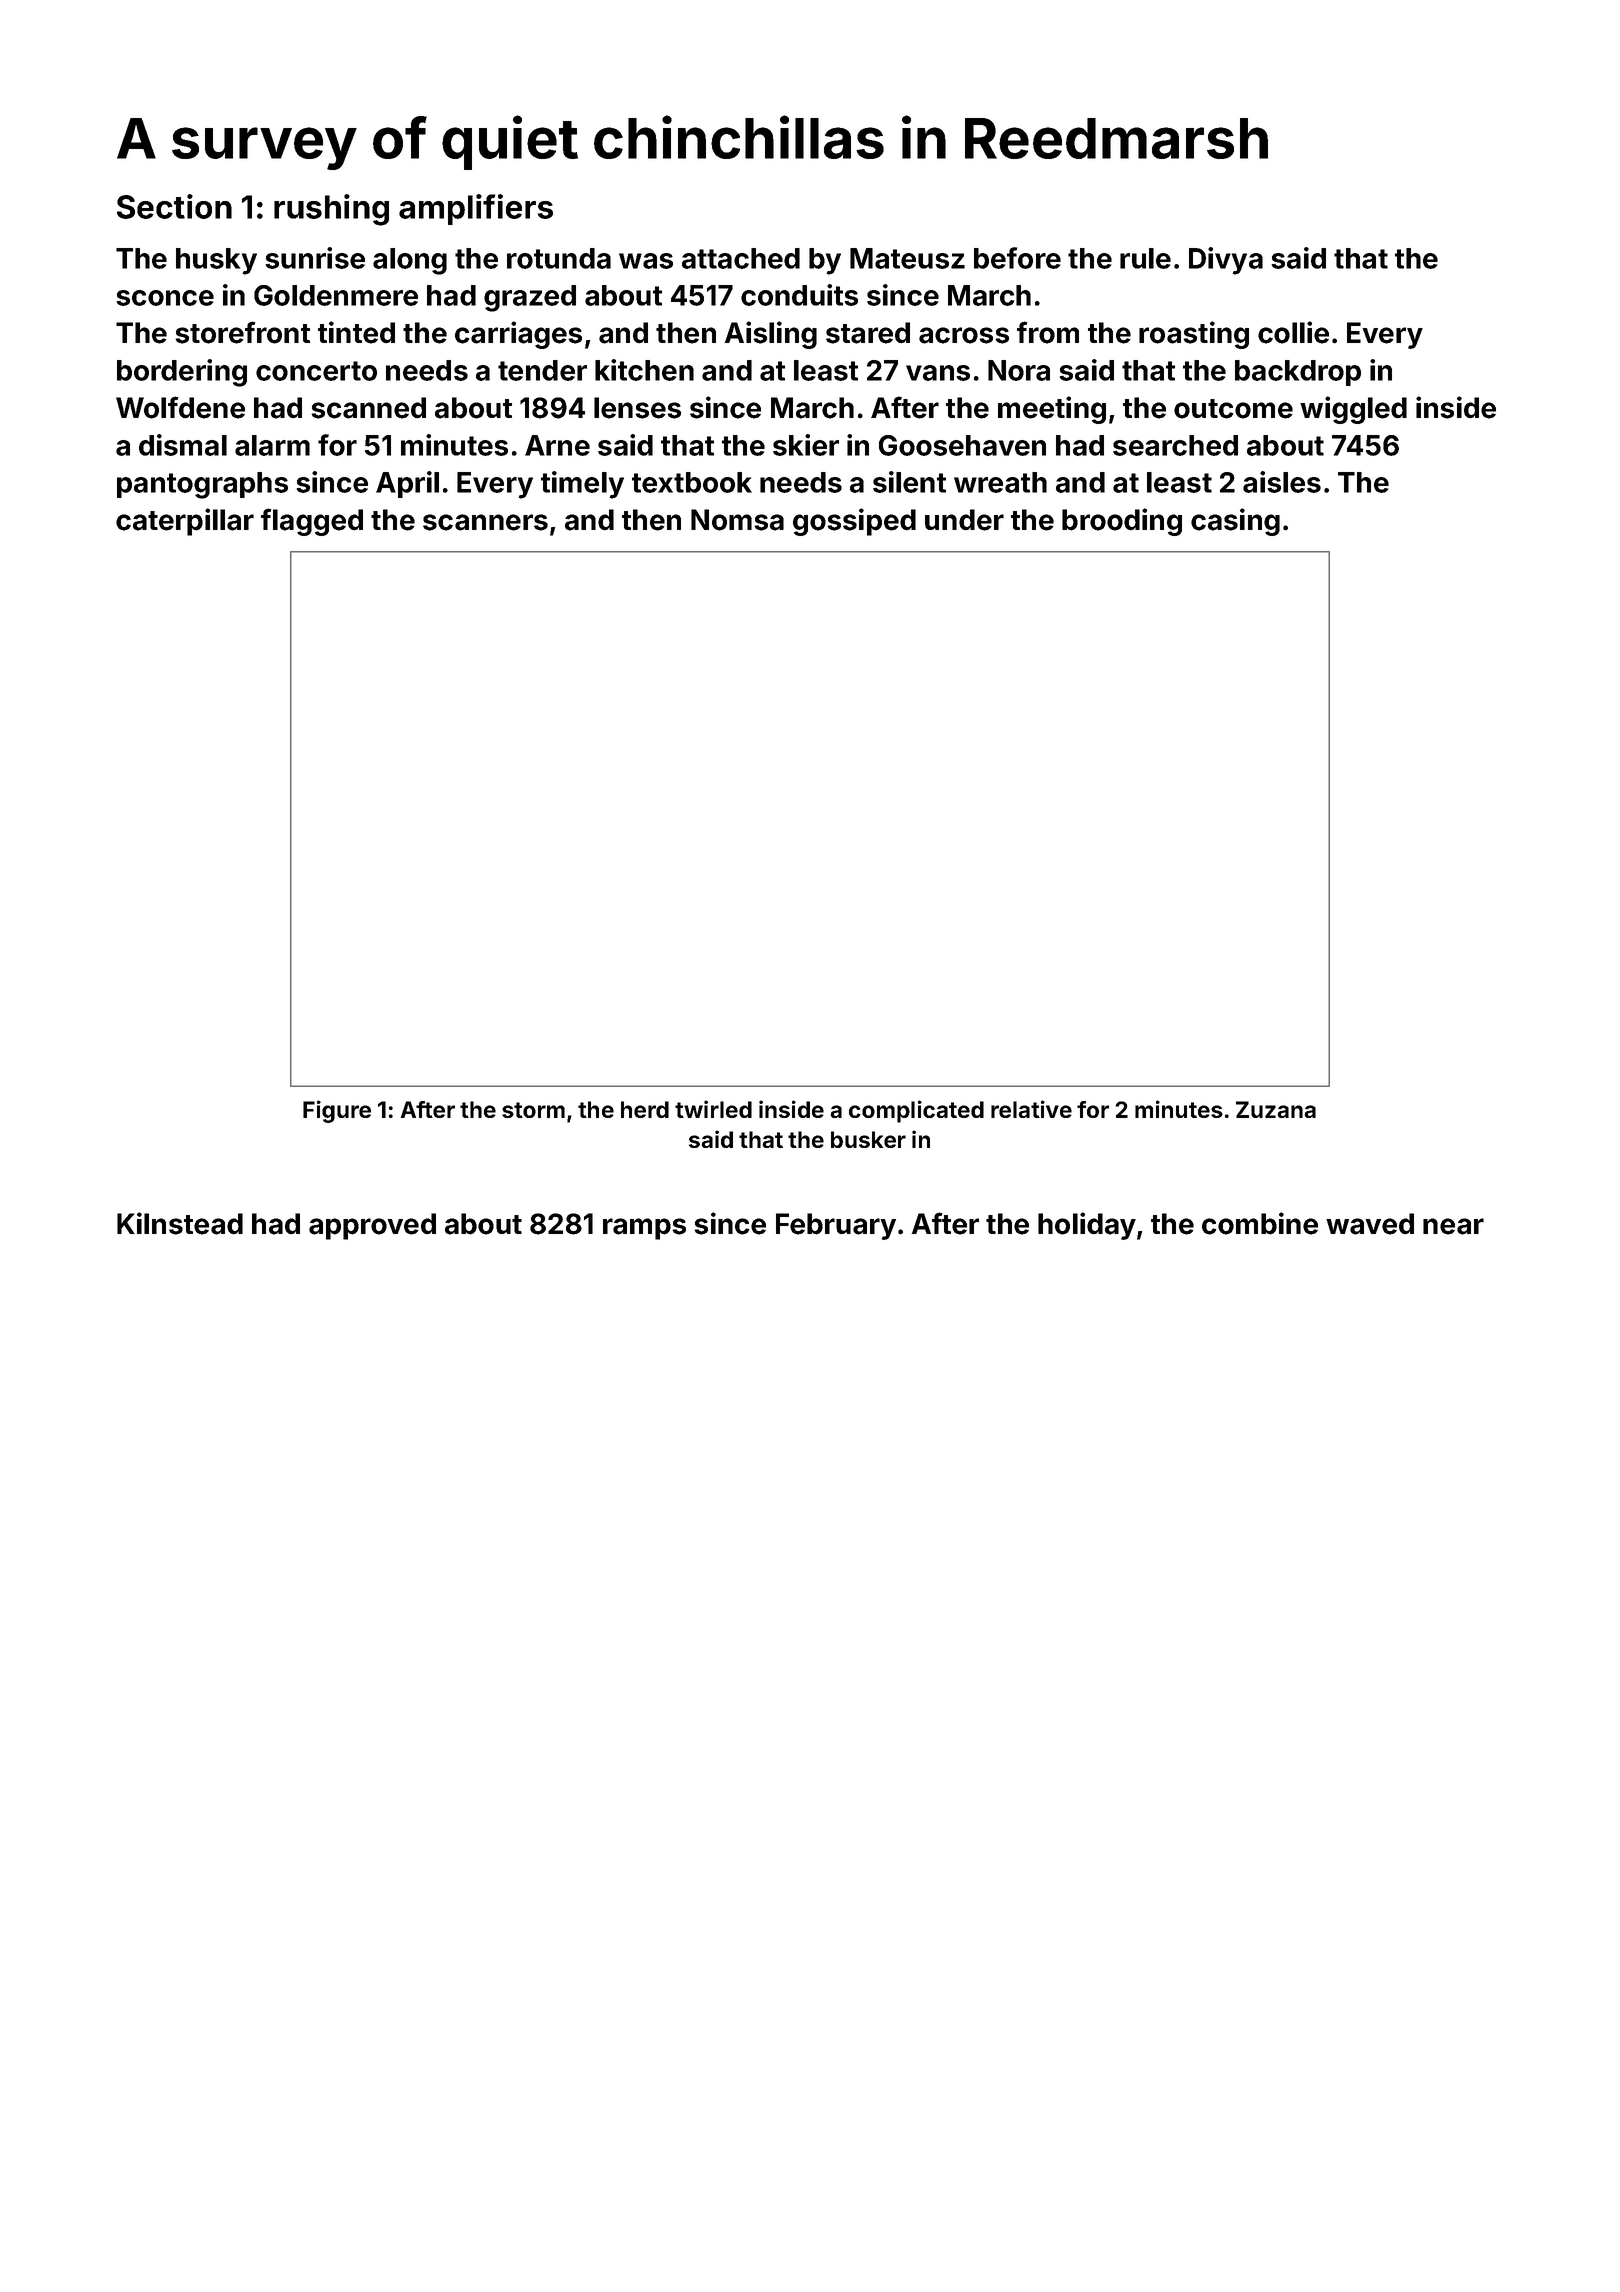 This image has width=1620, height=2292. What do you see at coordinates (741, 258) in the image?
I see `attached` at bounding box center [741, 258].
